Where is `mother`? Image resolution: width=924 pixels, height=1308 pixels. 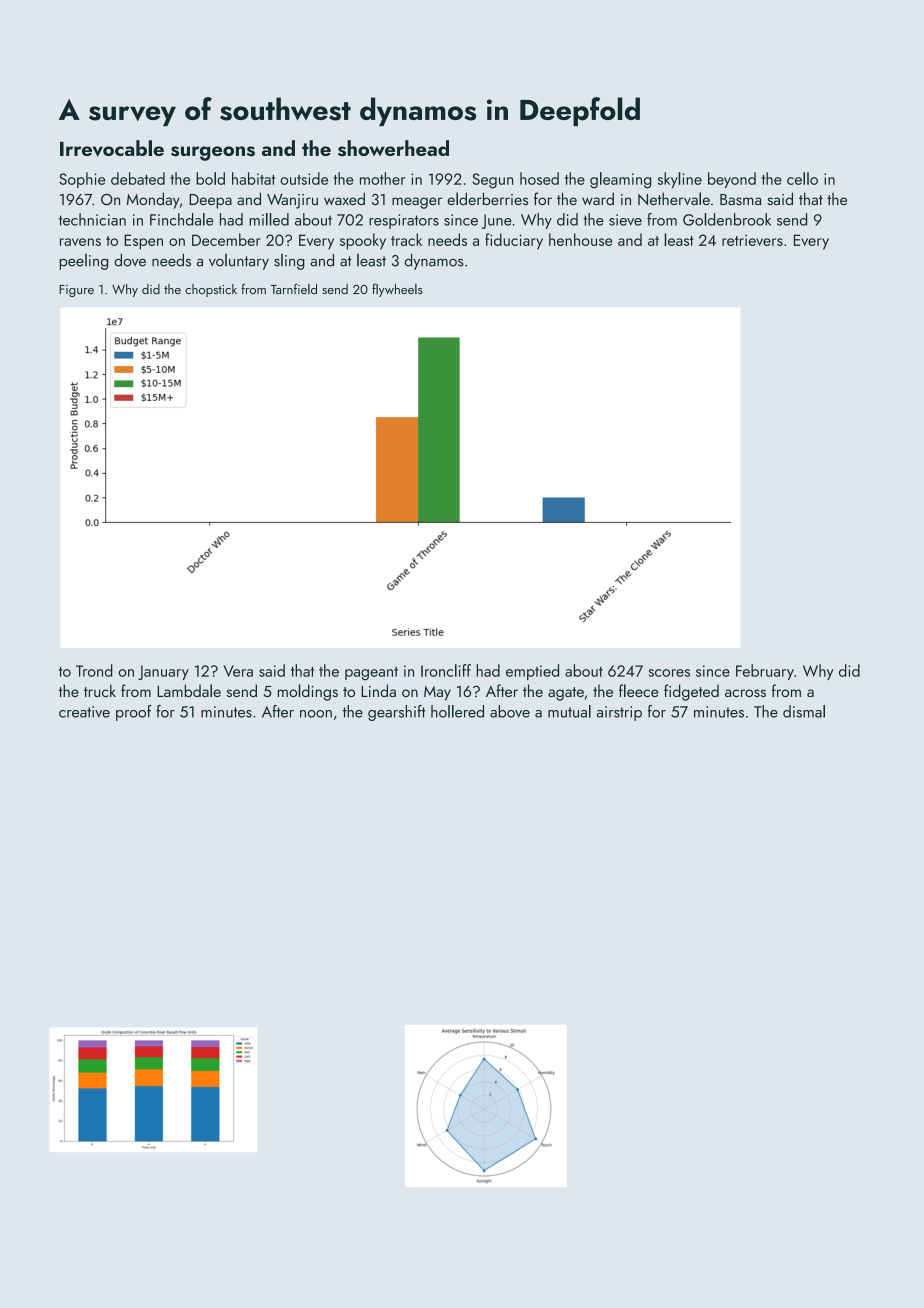
mother is located at coordinates (382, 178).
